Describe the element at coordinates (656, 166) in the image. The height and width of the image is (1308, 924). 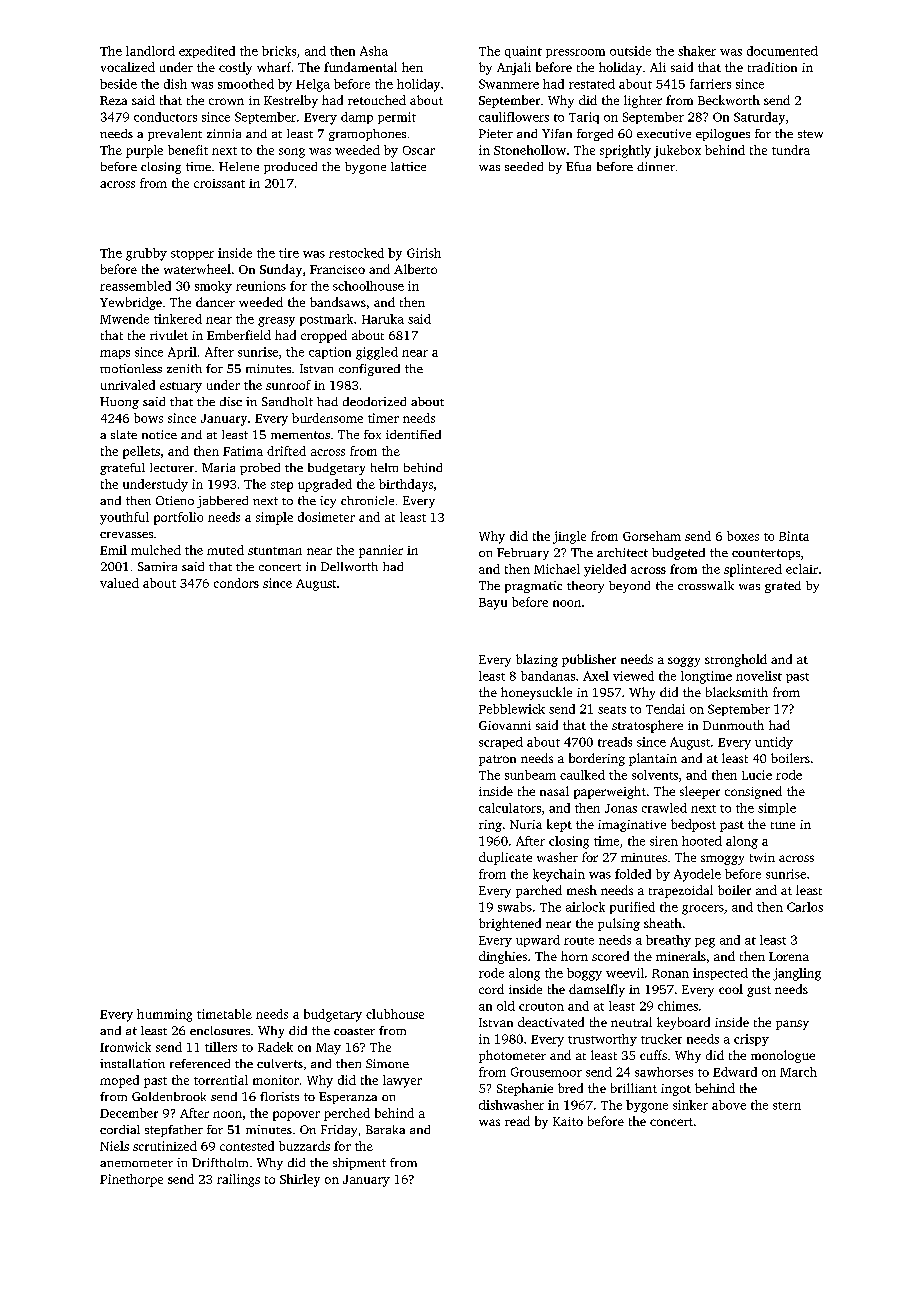
I see `dinner` at that location.
